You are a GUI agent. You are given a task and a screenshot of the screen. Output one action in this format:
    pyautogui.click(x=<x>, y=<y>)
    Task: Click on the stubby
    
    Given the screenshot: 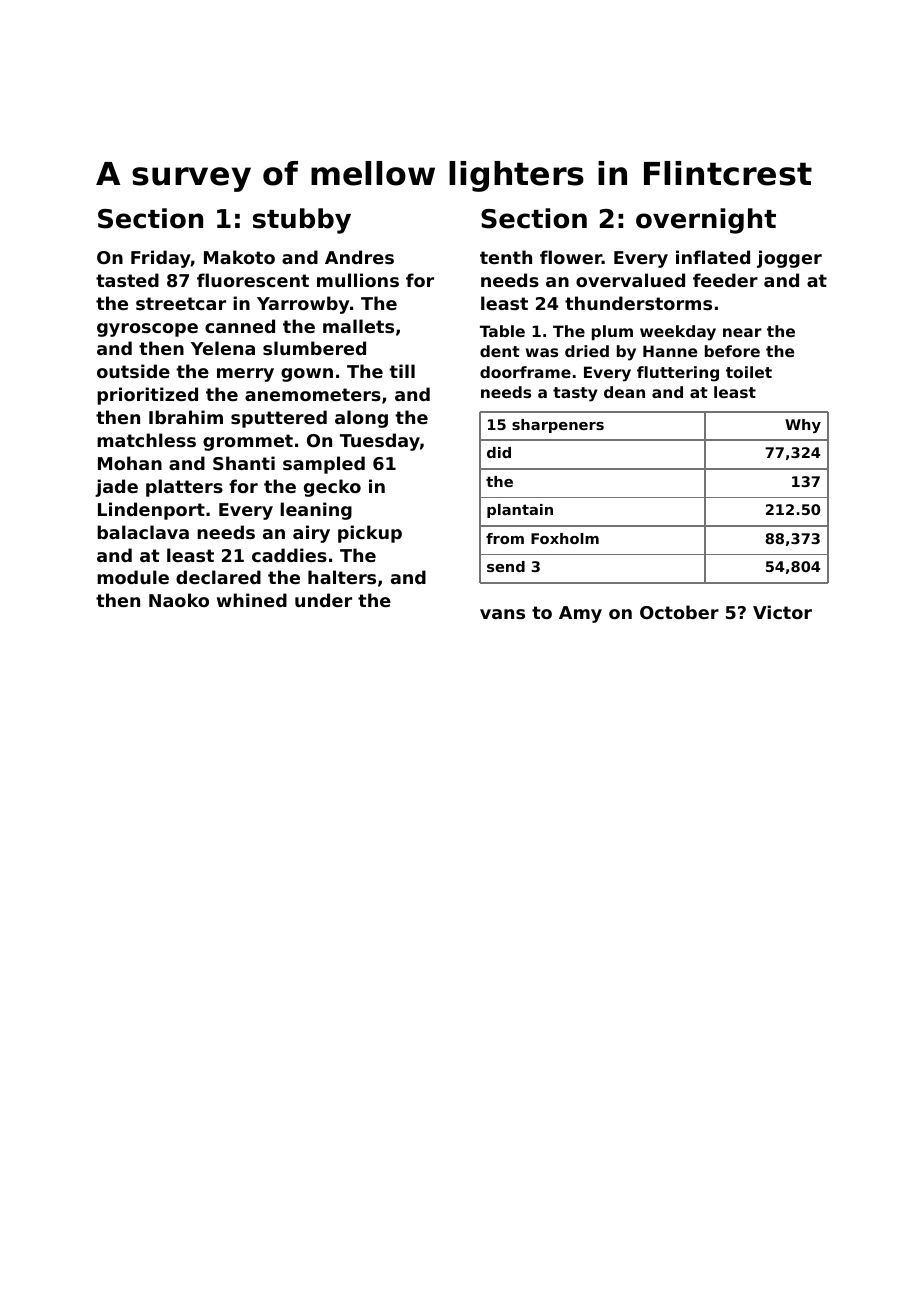 What is the action you would take?
    pyautogui.click(x=302, y=221)
